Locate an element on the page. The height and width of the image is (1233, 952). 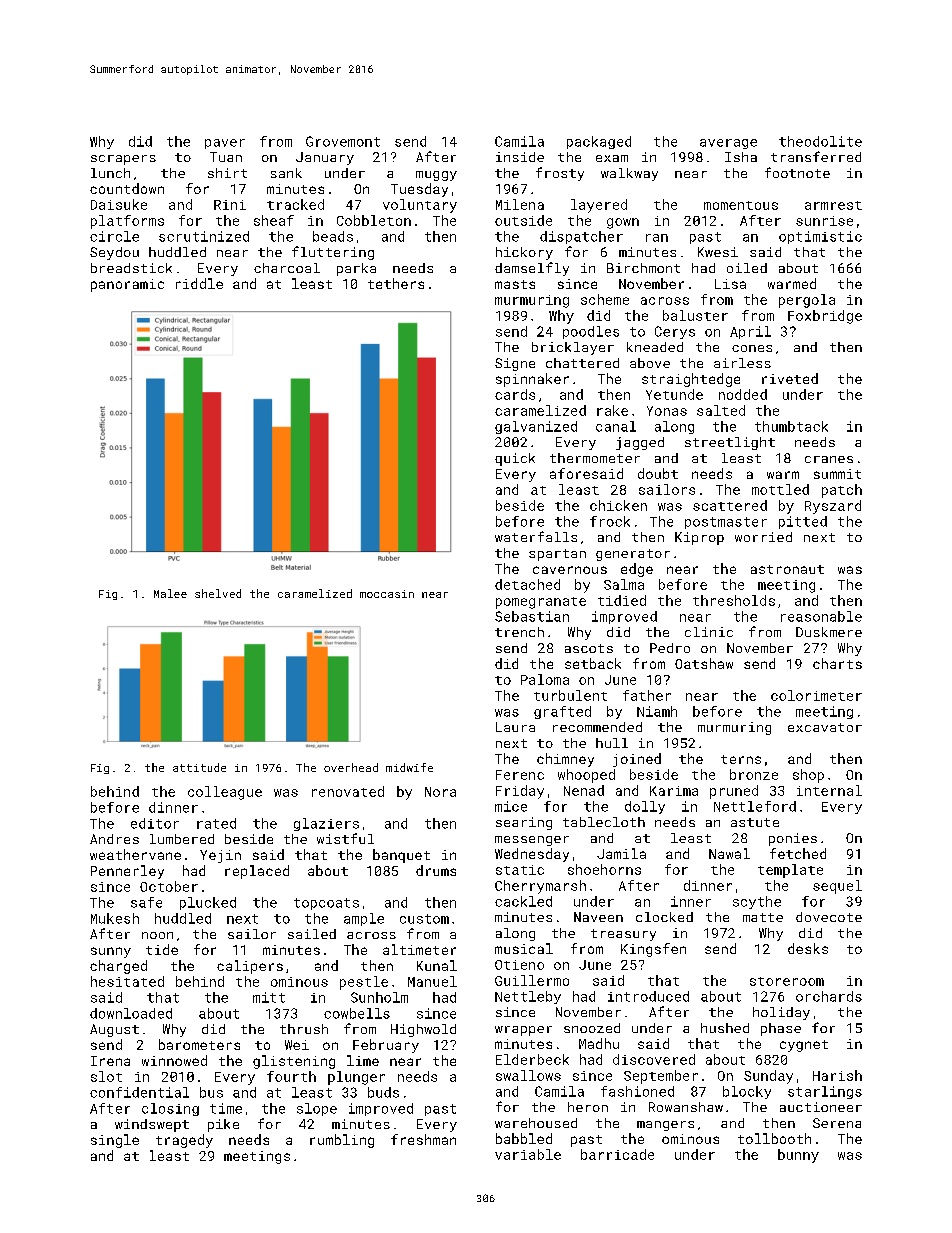
Mukesh is located at coordinates (115, 918).
